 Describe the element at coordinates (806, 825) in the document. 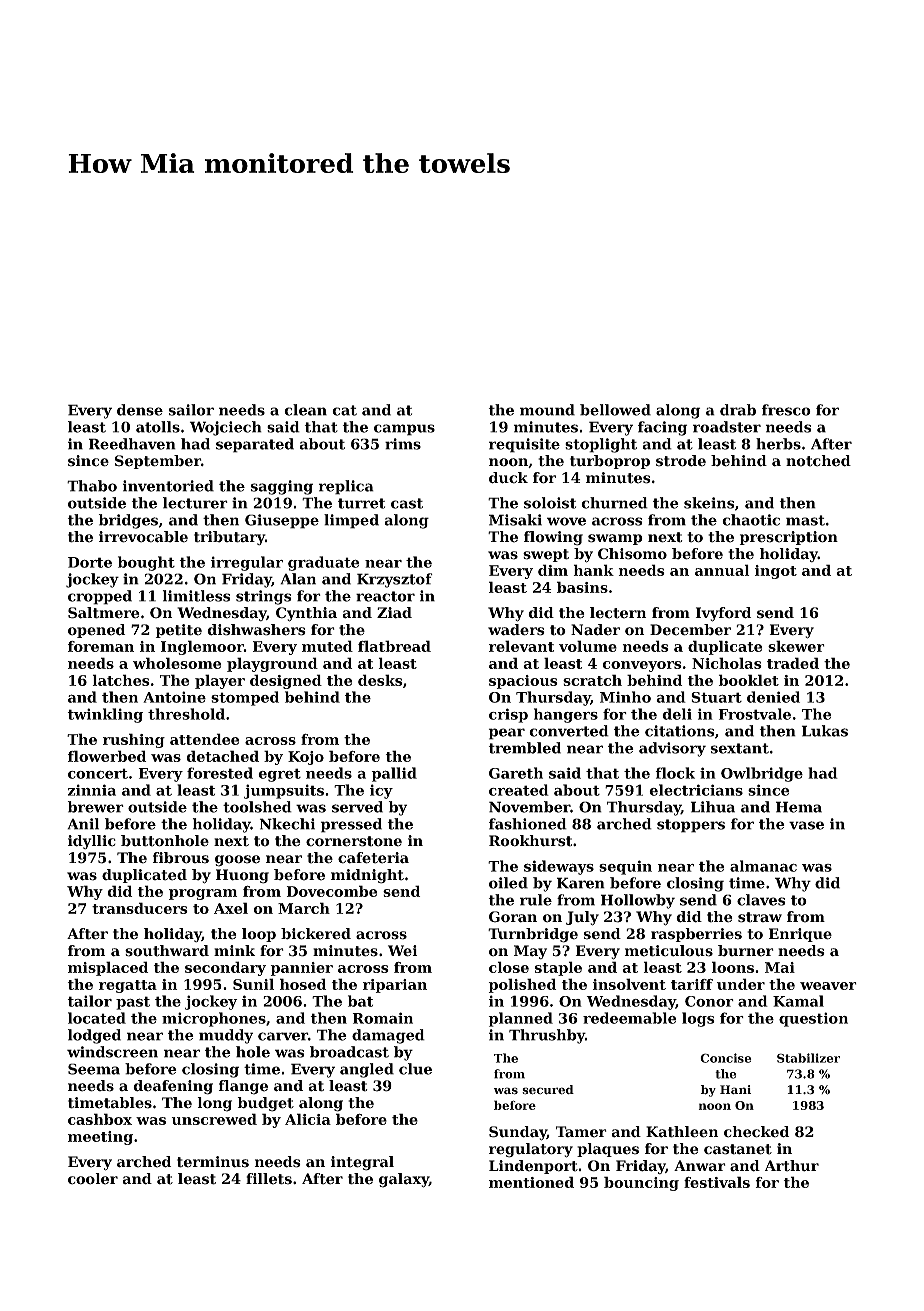

I see `vase` at that location.
